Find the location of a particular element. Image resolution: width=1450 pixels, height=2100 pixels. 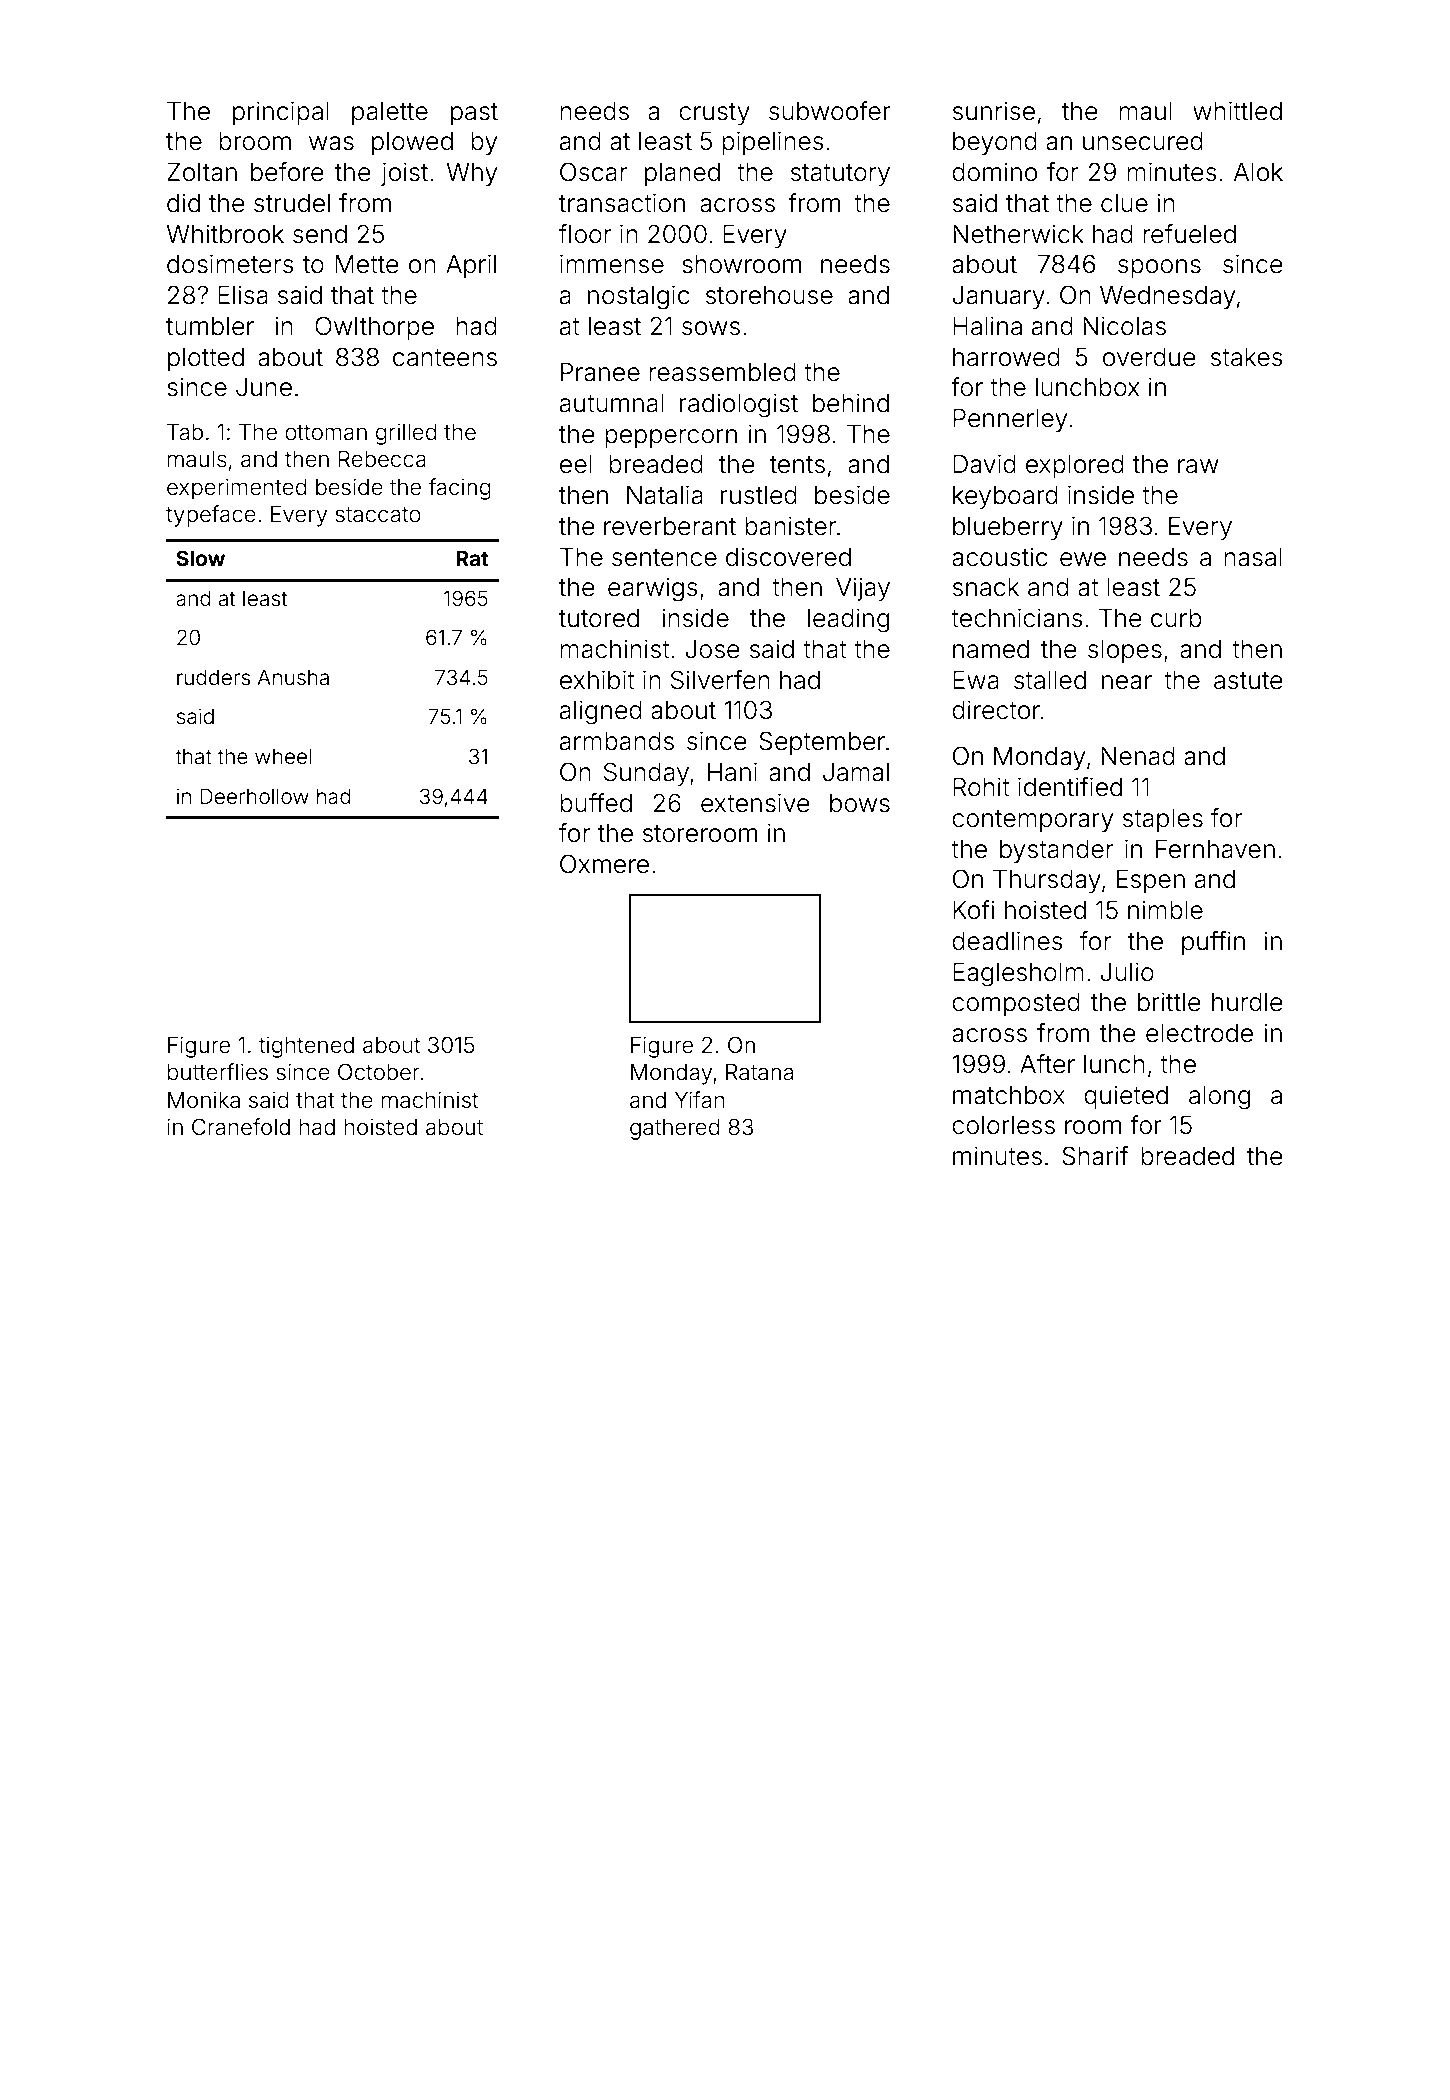

buffed is located at coordinates (596, 803).
